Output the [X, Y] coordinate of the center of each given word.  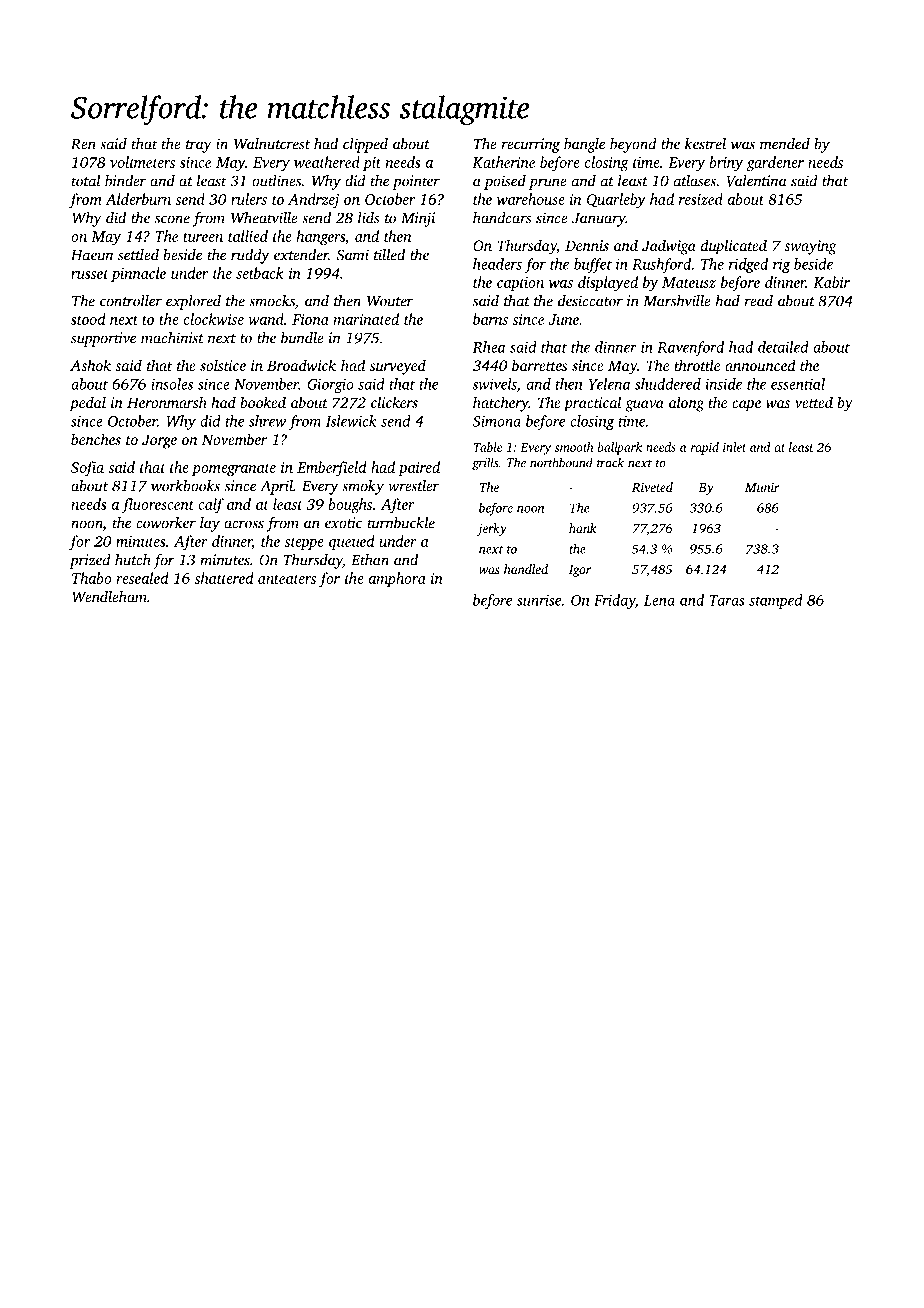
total [86, 181]
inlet [734, 447]
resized [701, 199]
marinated [366, 319]
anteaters [287, 579]
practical [592, 404]
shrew [267, 421]
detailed [783, 347]
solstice [223, 365]
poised [505, 182]
